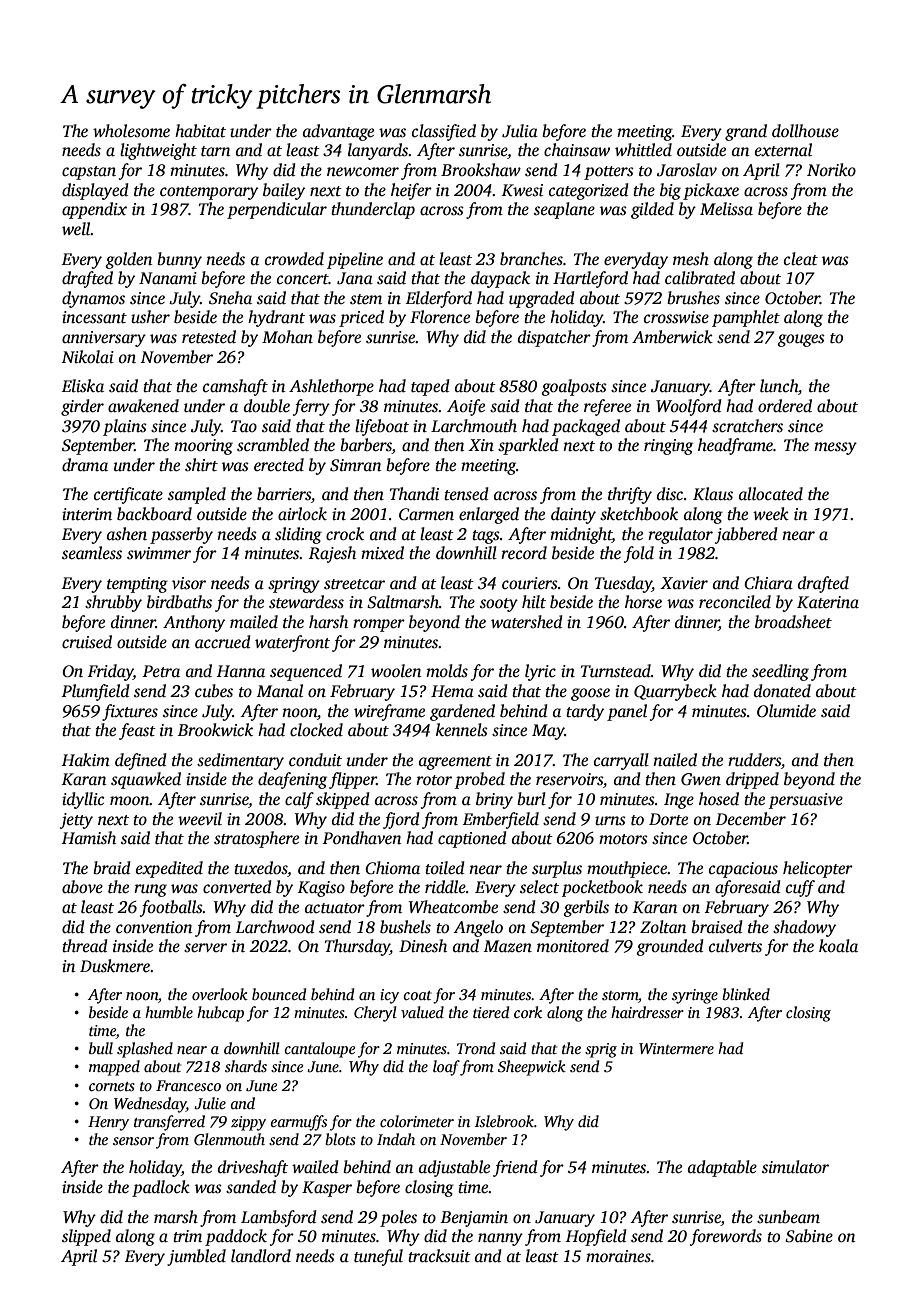  Describe the element at coordinates (426, 514) in the screenshot. I see `Carmen` at that location.
